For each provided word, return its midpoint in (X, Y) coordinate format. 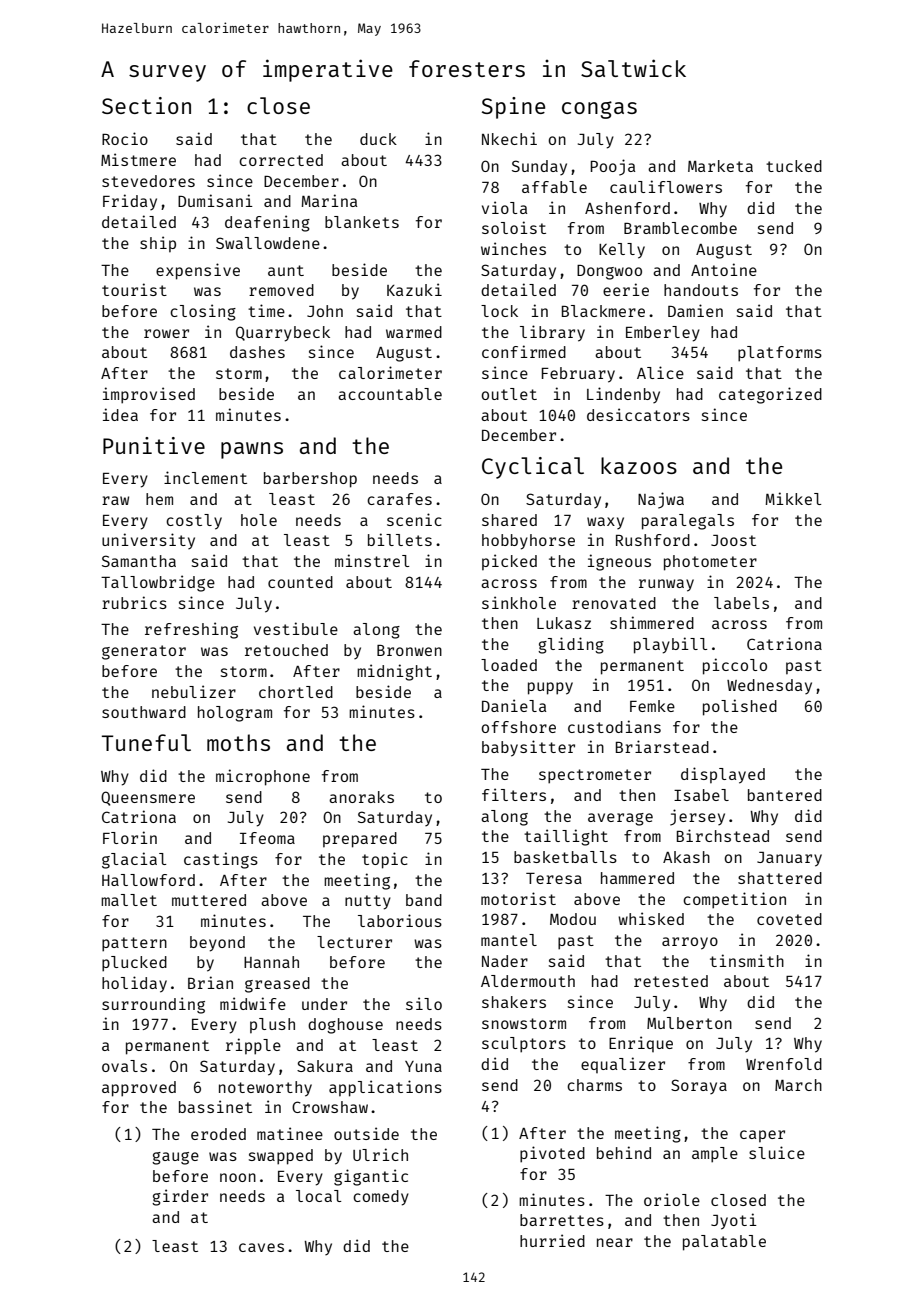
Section (146, 105)
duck (378, 139)
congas (599, 110)
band (424, 900)
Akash (686, 857)
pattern (134, 944)
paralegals (688, 522)
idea (120, 414)
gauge (175, 1158)
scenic (414, 519)
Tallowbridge (158, 583)
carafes (399, 499)
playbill (670, 645)
